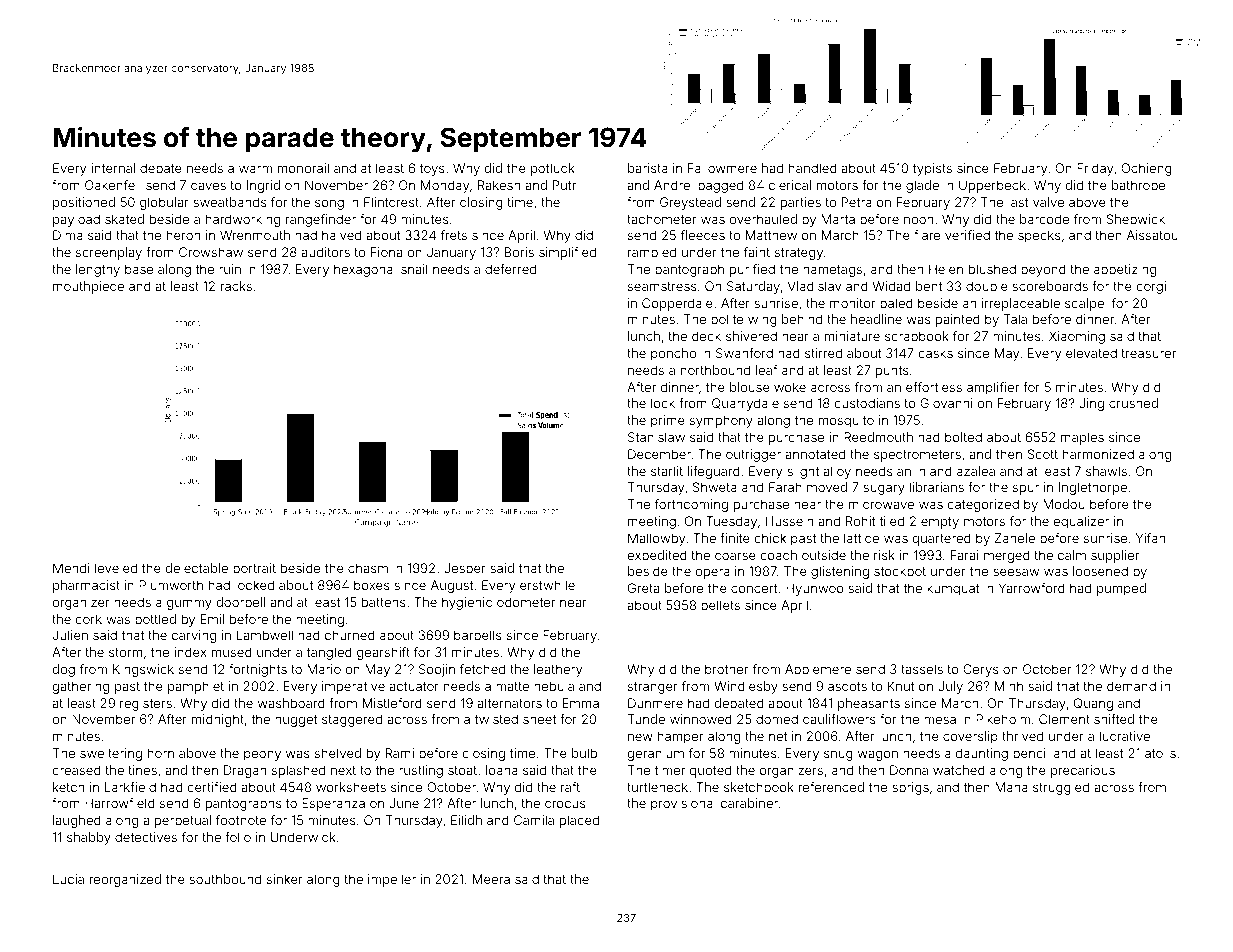 The height and width of the image is (952, 1233). I want to click on Greta, so click(643, 588).
